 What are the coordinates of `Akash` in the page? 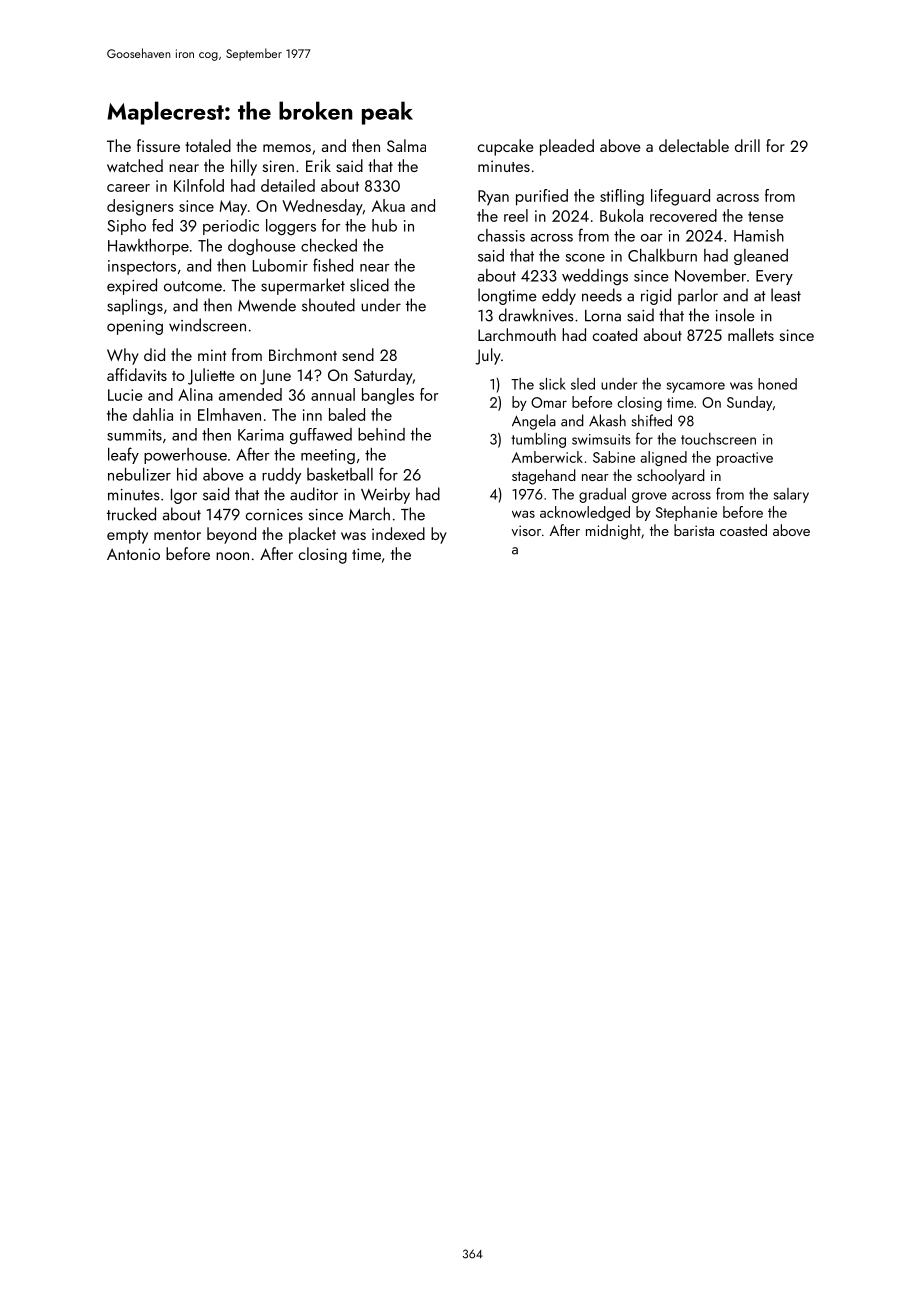 It's located at (607, 420).
